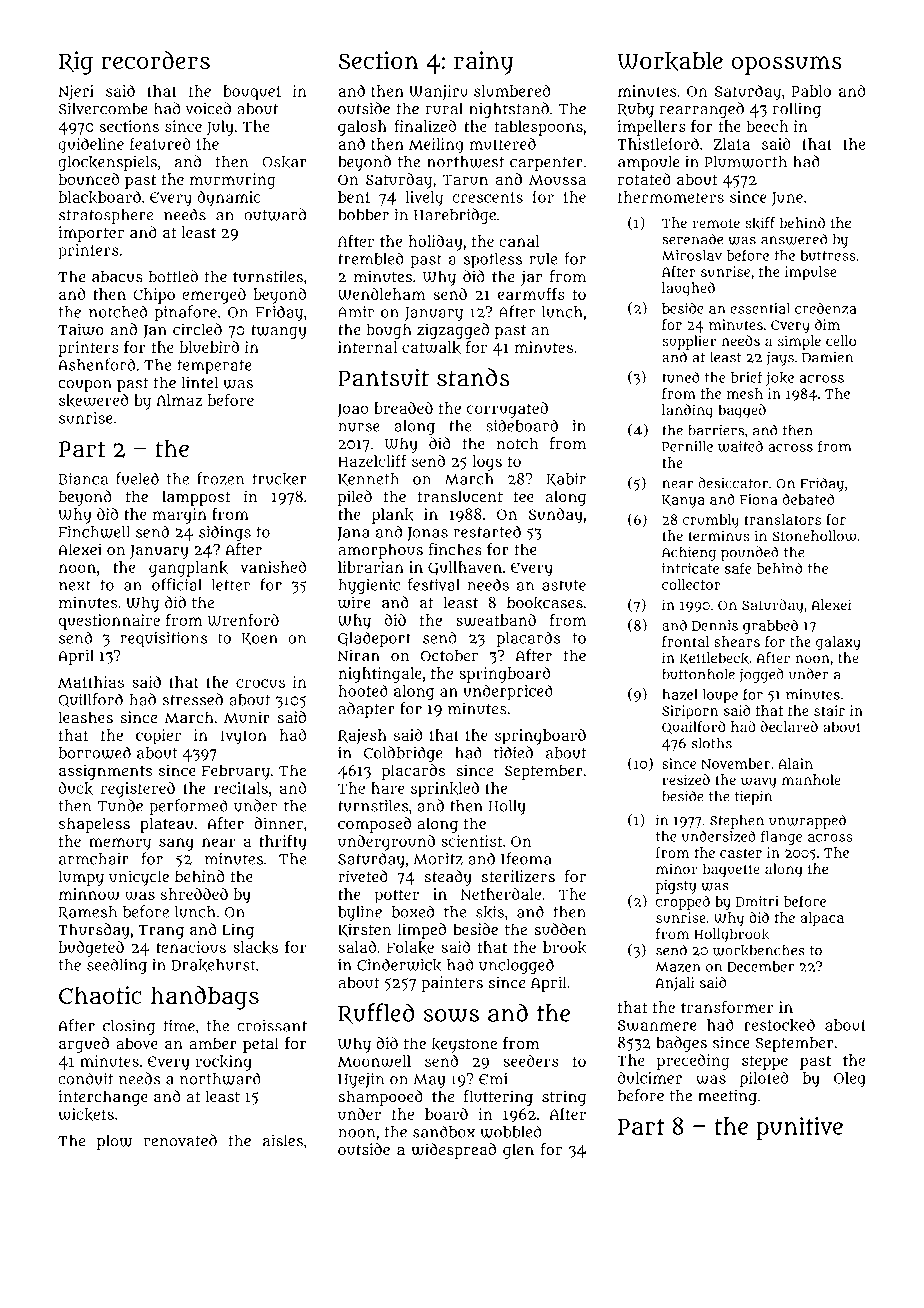 The height and width of the page is (1308, 924). Describe the element at coordinates (787, 65) in the page. I see `opossums` at that location.
